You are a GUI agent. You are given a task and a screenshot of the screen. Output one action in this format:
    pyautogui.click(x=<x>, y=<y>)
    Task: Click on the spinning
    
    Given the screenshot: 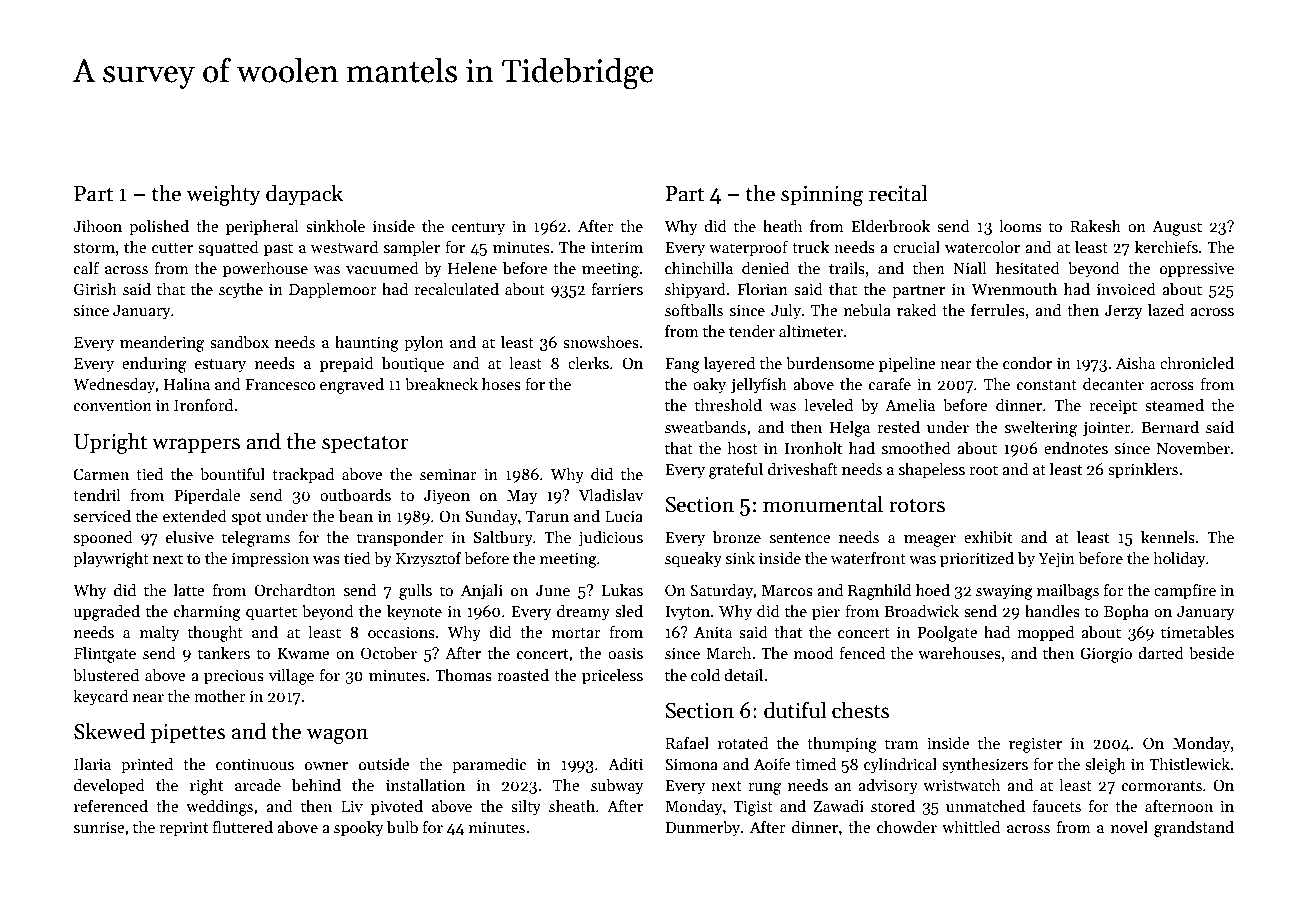 What is the action you would take?
    pyautogui.click(x=822, y=195)
